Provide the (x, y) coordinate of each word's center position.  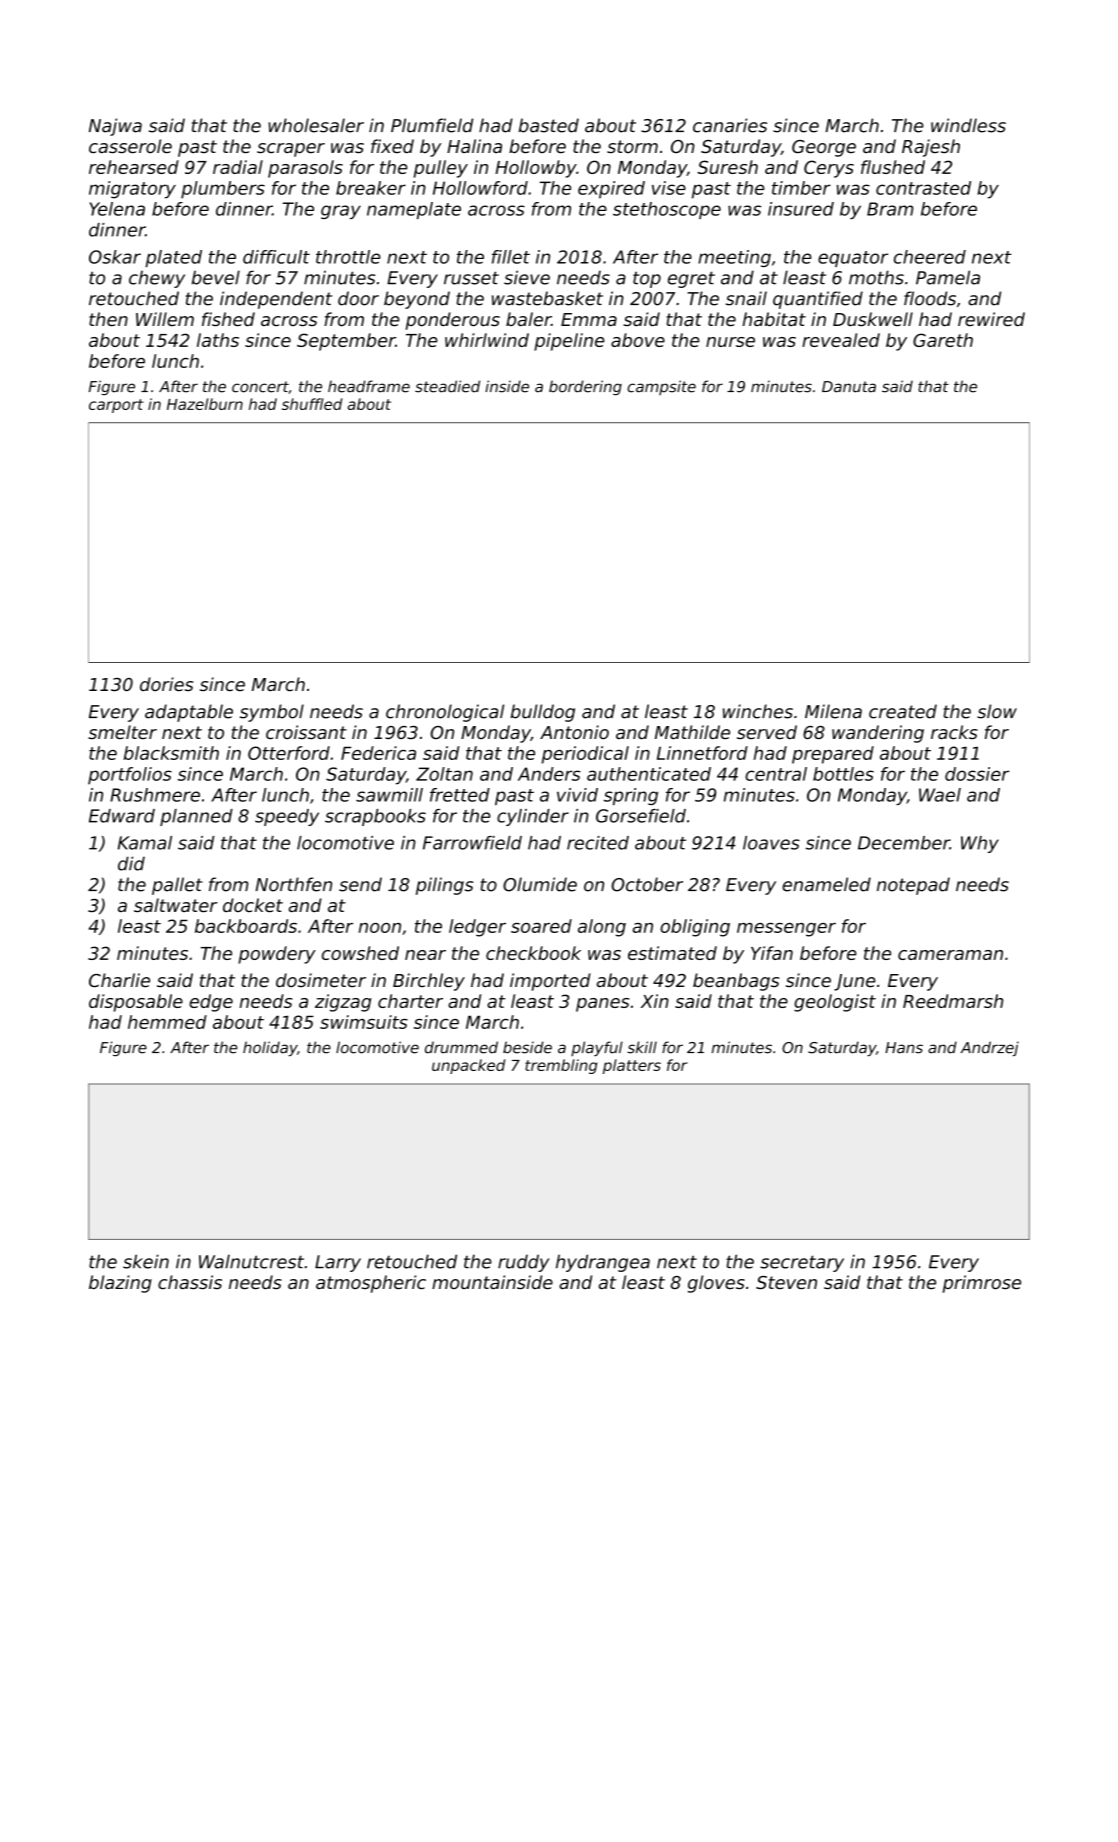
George (824, 148)
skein (146, 1261)
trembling (561, 1066)
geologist (835, 1003)
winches (758, 711)
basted (549, 125)
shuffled (312, 404)
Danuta (849, 387)
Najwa (115, 127)
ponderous (452, 321)
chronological (445, 713)
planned (196, 817)
